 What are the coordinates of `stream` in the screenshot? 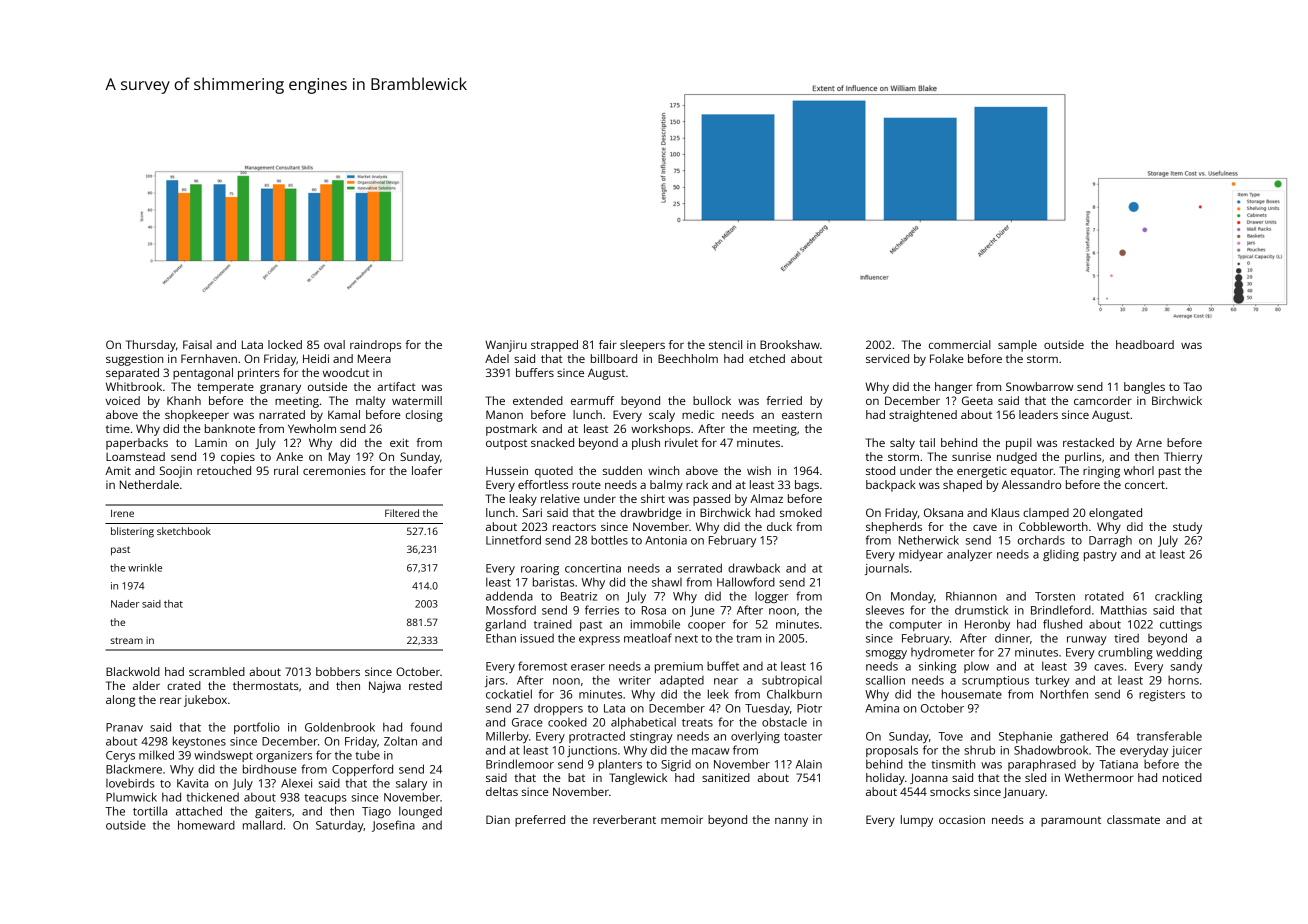 It's located at (126, 640).
